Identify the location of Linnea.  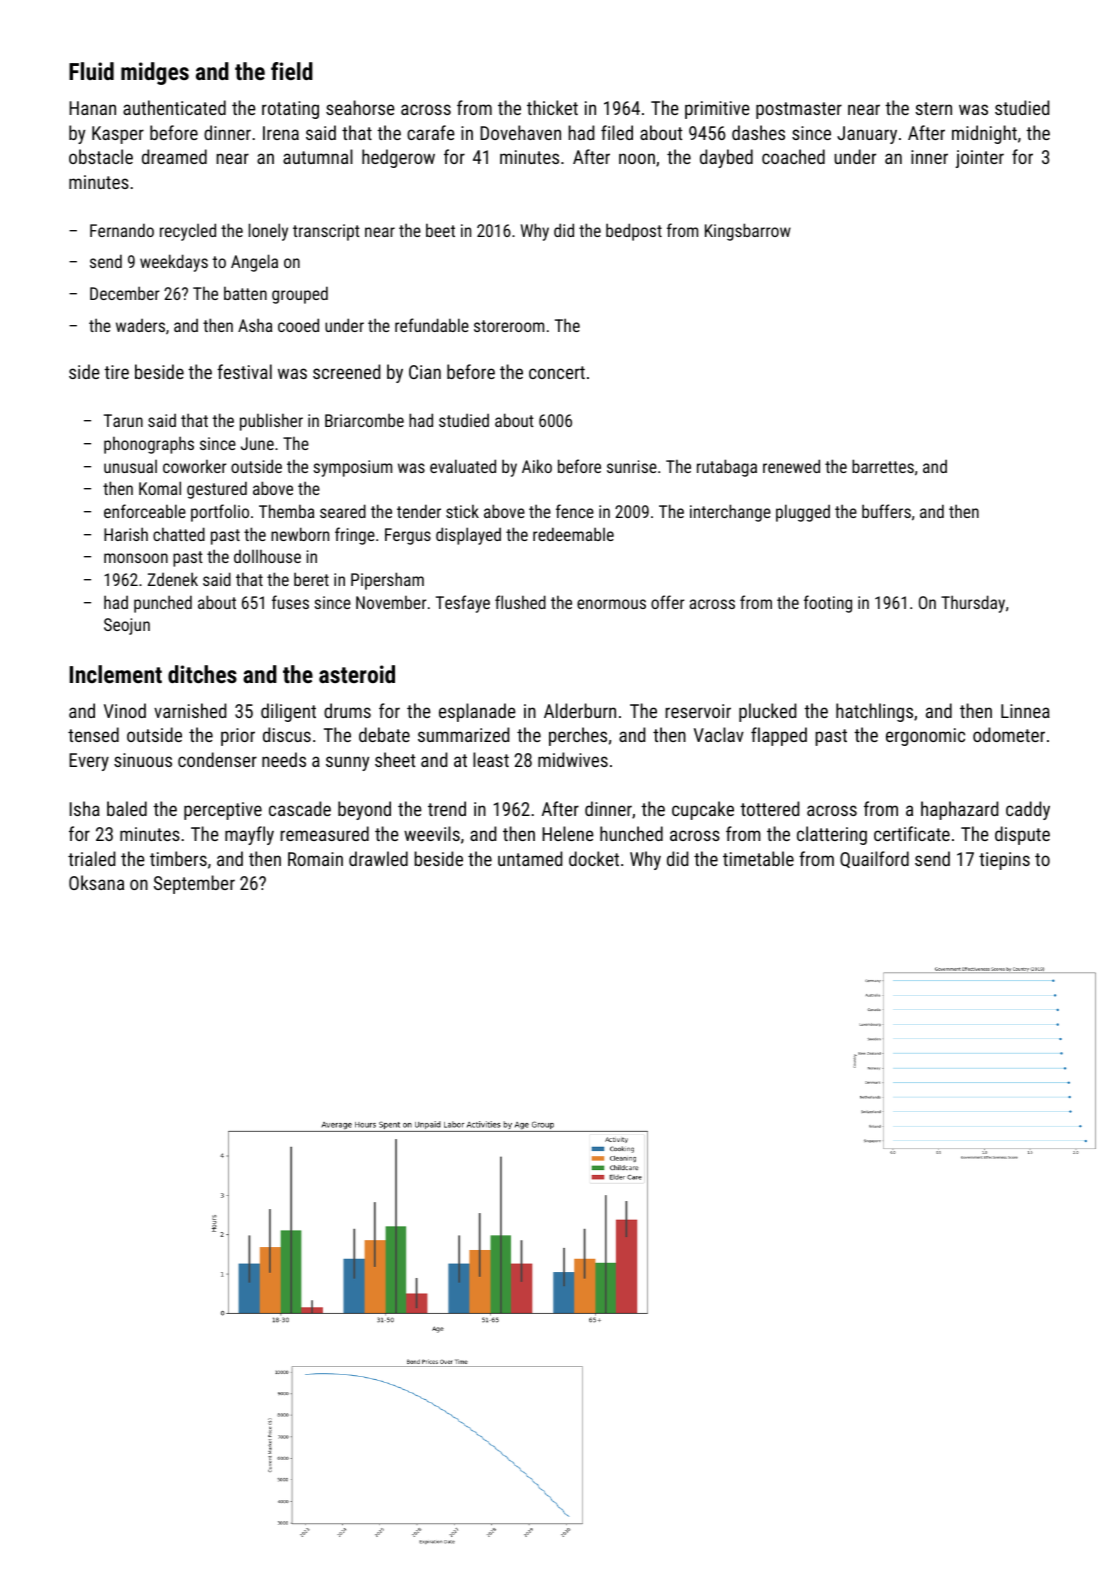
(1025, 711).
